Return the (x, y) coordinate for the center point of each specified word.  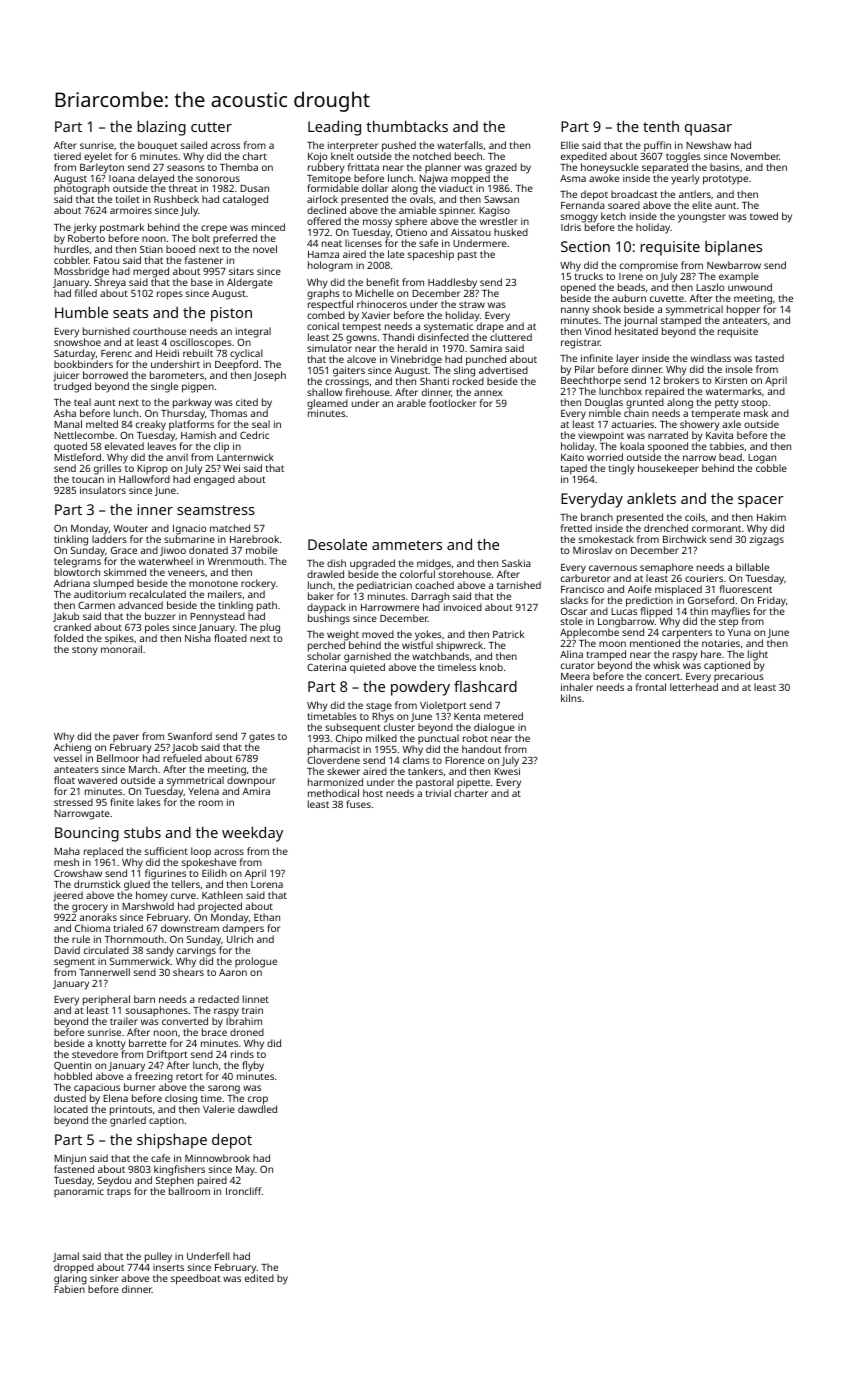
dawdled (257, 1109)
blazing (162, 128)
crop (258, 1100)
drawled (325, 574)
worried (605, 457)
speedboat (196, 1279)
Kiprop (152, 469)
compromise (649, 266)
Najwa (433, 179)
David (67, 950)
